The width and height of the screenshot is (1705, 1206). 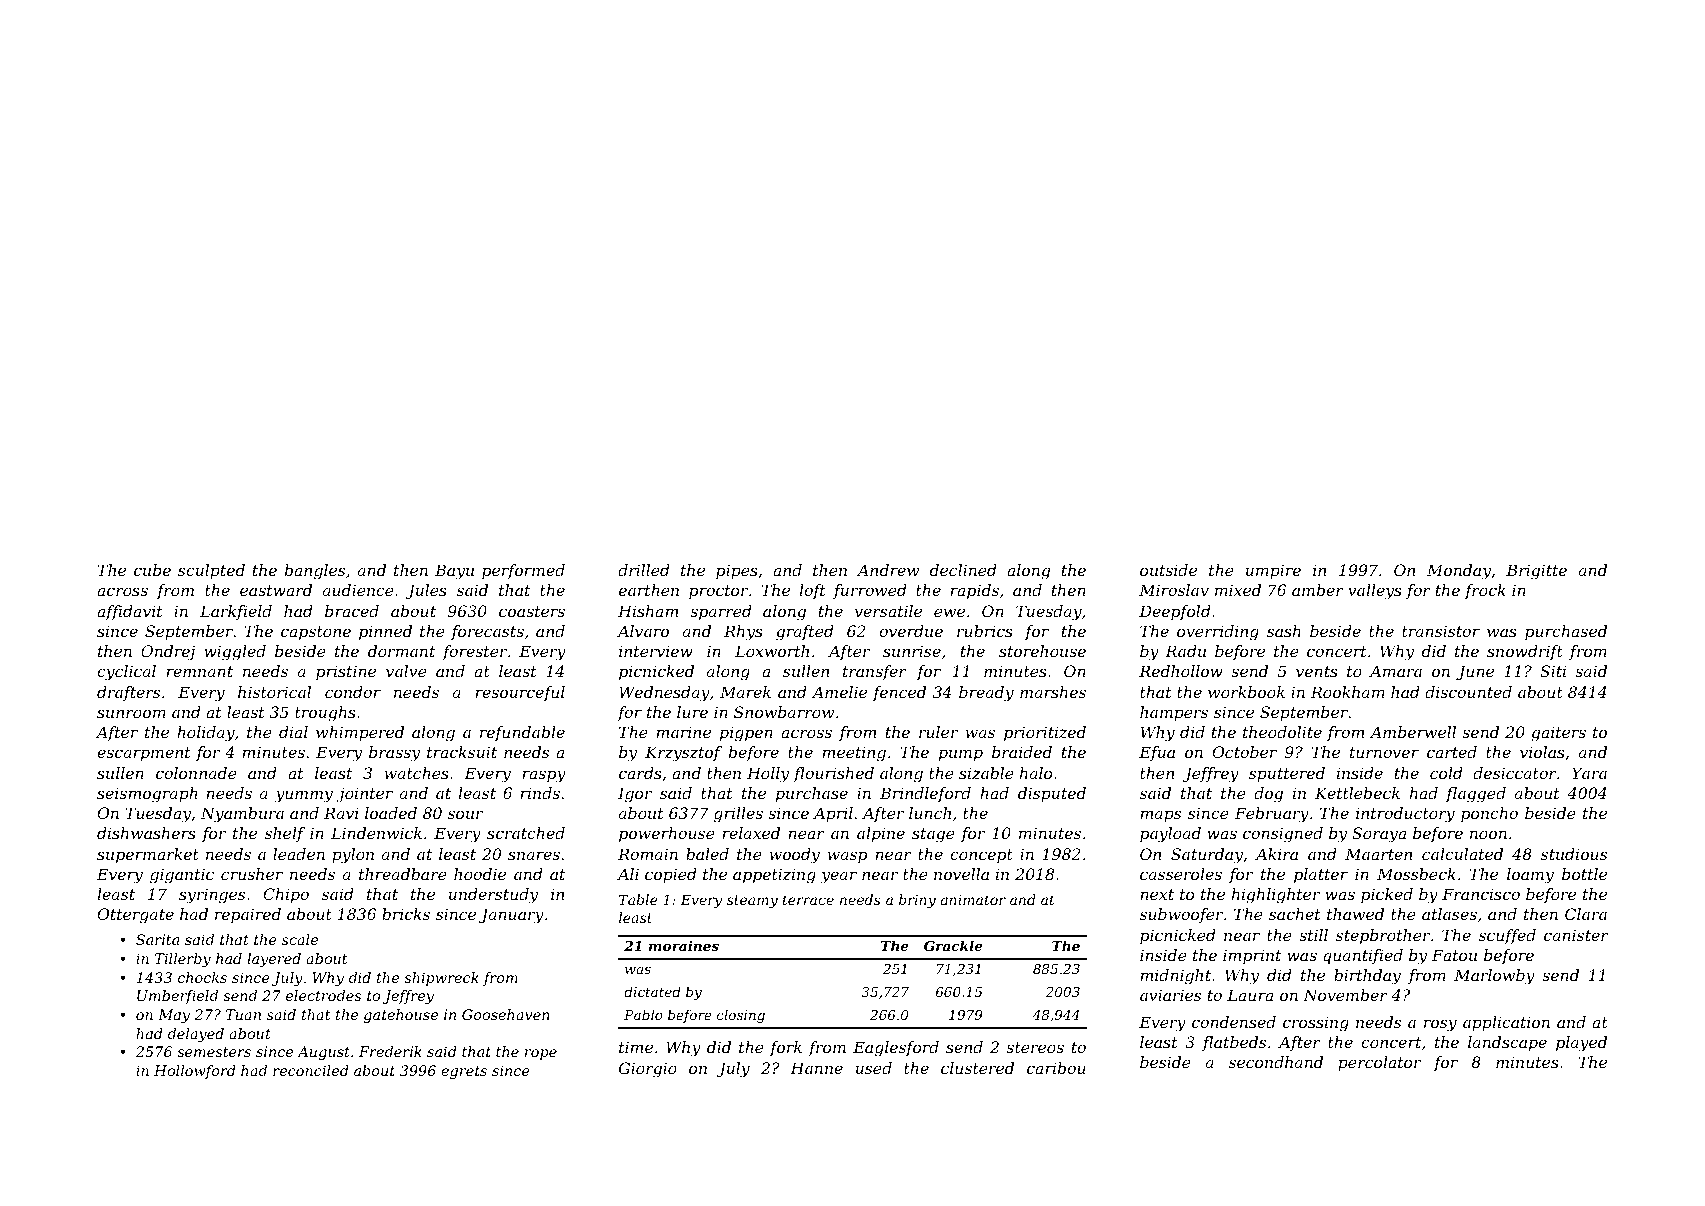 What do you see at coordinates (1273, 571) in the screenshot?
I see `umpire` at bounding box center [1273, 571].
